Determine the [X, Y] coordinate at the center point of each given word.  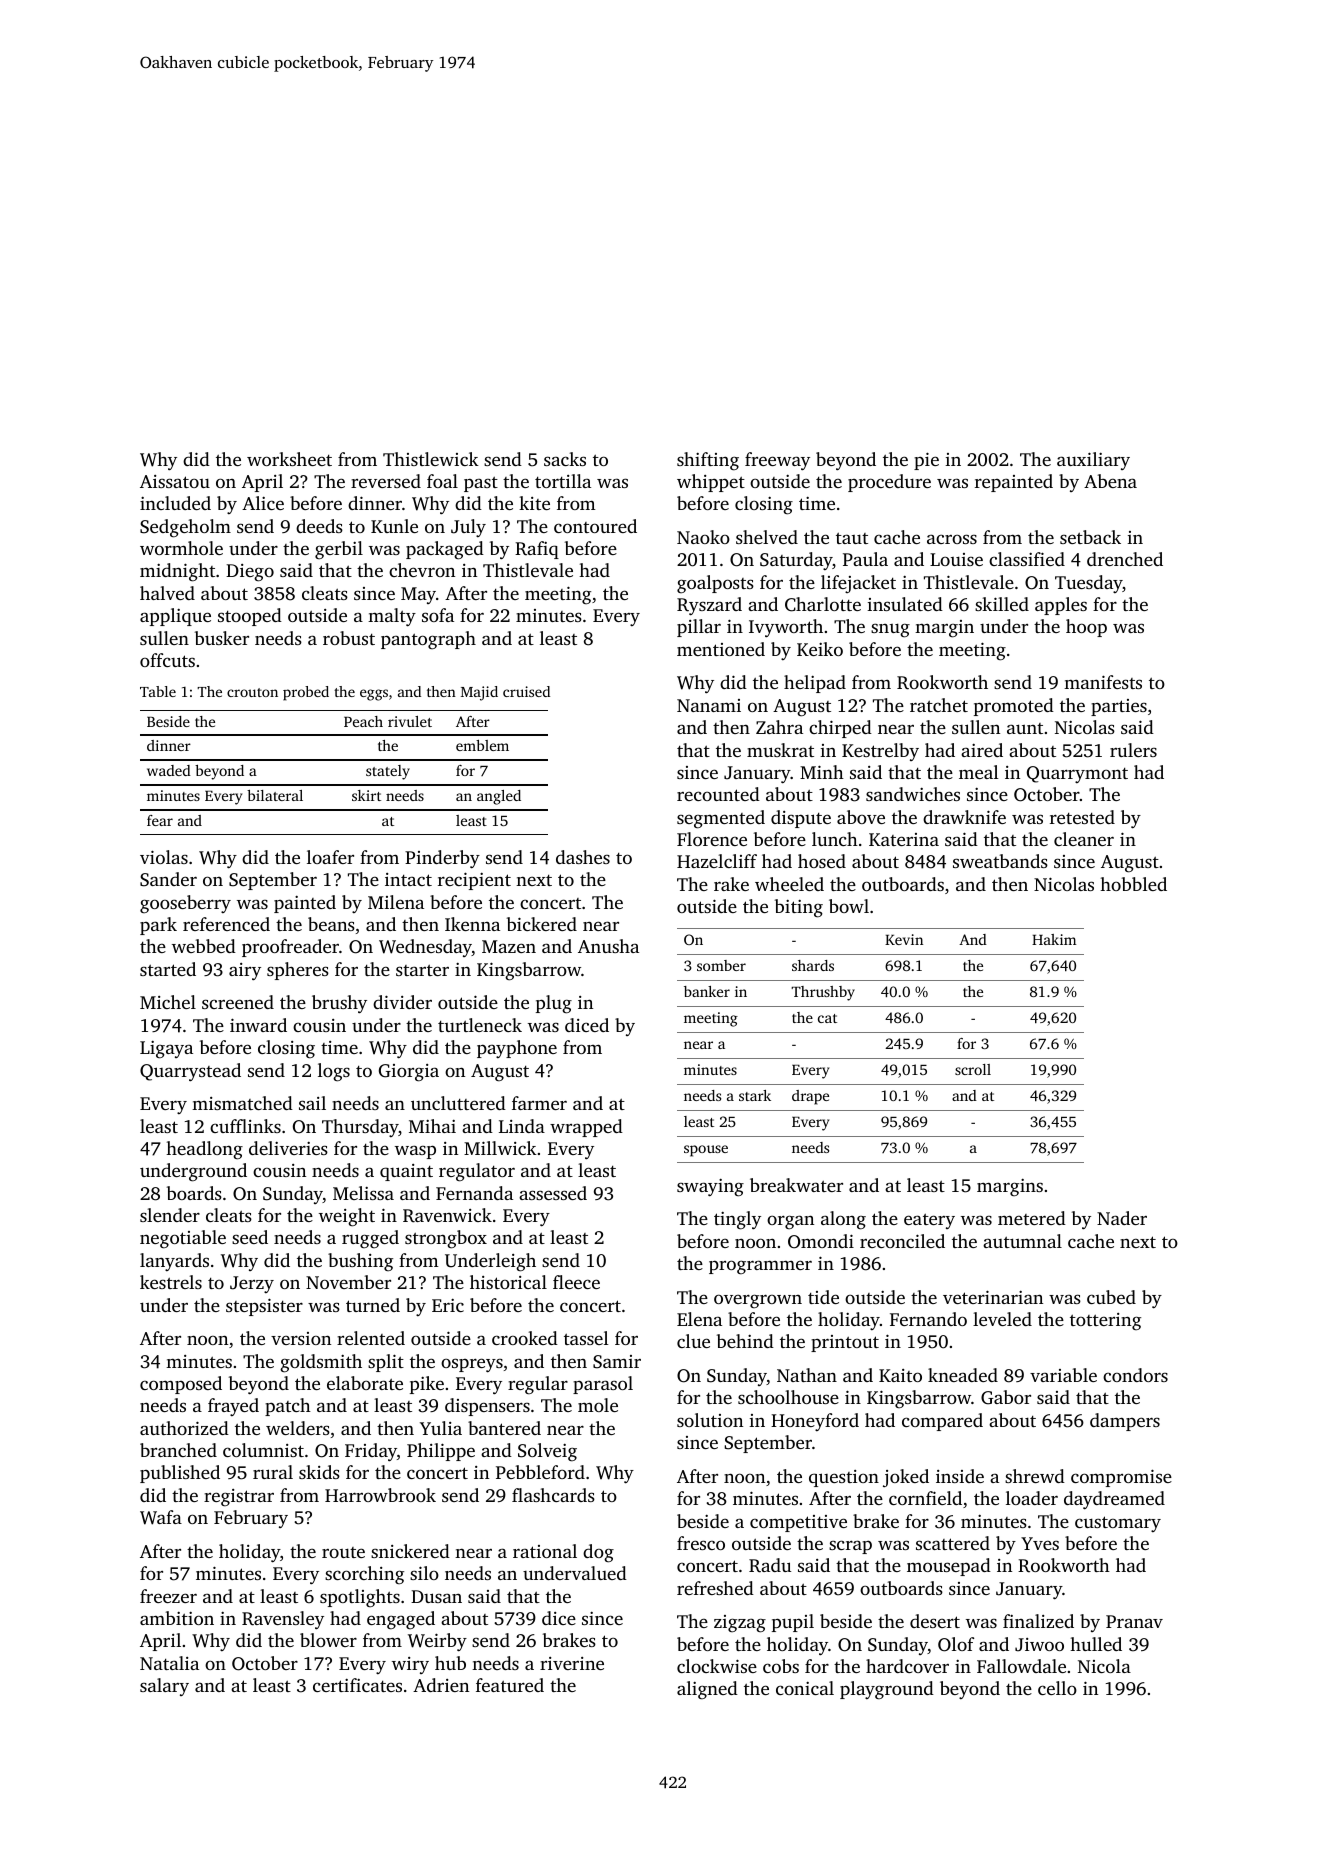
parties [1119, 707]
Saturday [796, 561]
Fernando [928, 1319]
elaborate [365, 1383]
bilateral [275, 795]
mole [598, 1405]
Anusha [608, 946]
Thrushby [823, 993]
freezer [168, 1596]
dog [598, 1553]
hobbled [1133, 884]
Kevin [904, 939]
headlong [204, 1150]
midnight [177, 572]
